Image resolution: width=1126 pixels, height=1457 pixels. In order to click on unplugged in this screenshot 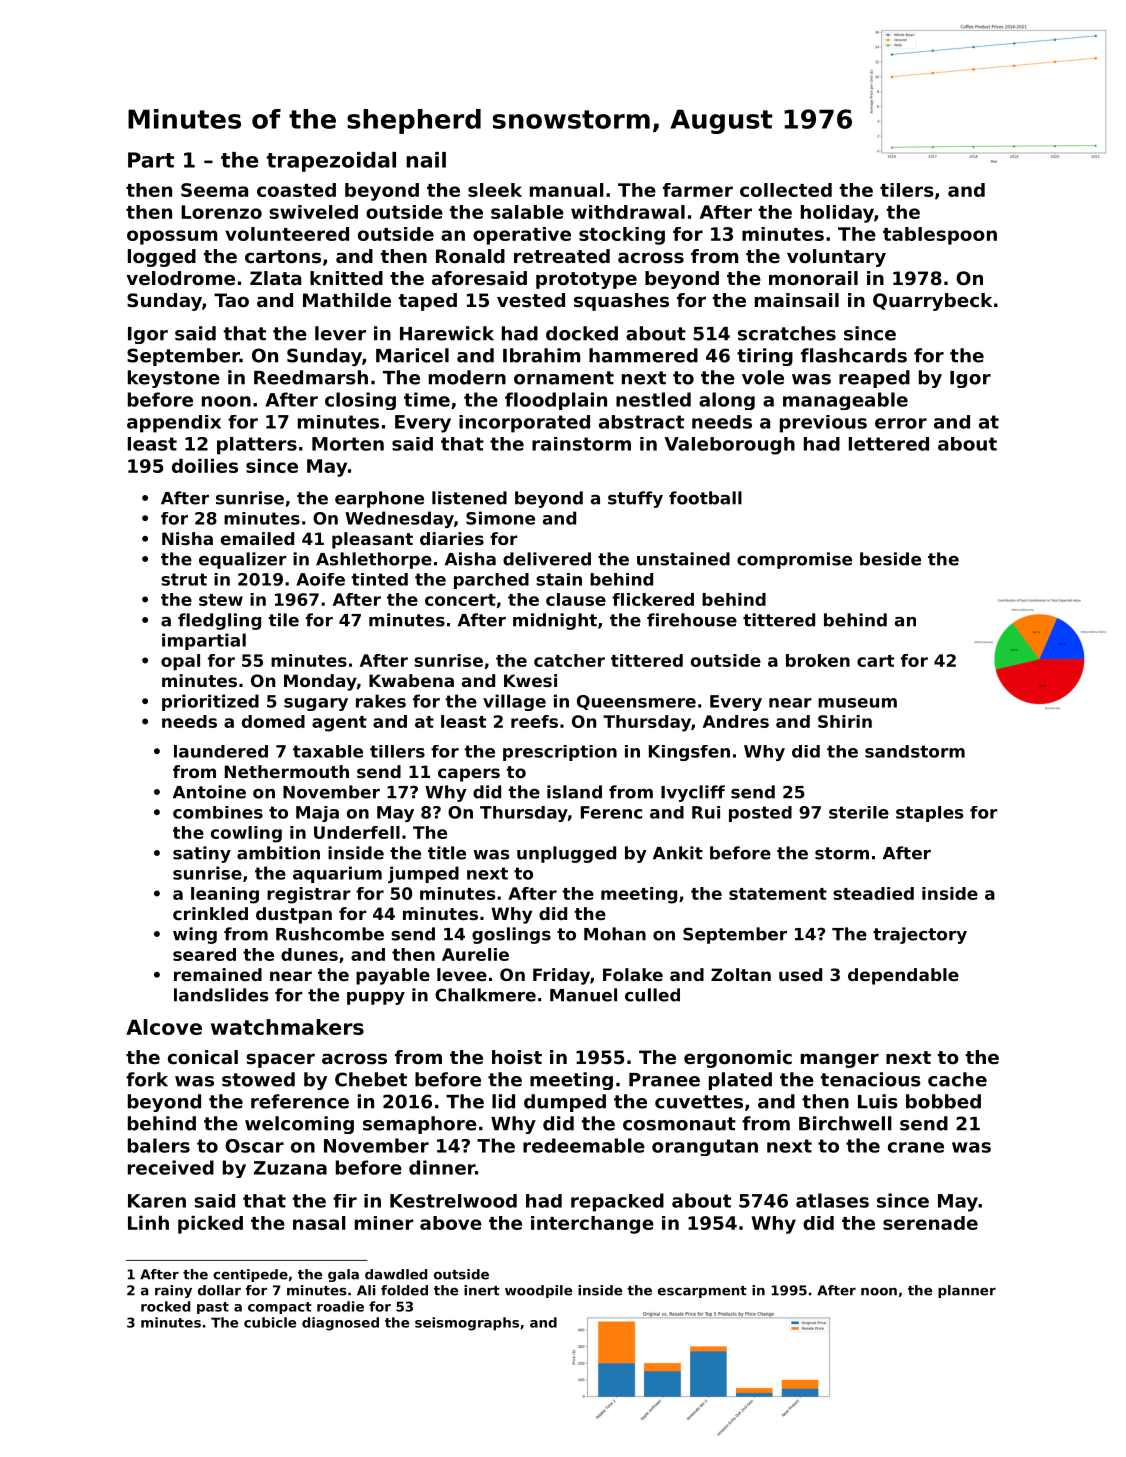, I will do `click(566, 854)`.
